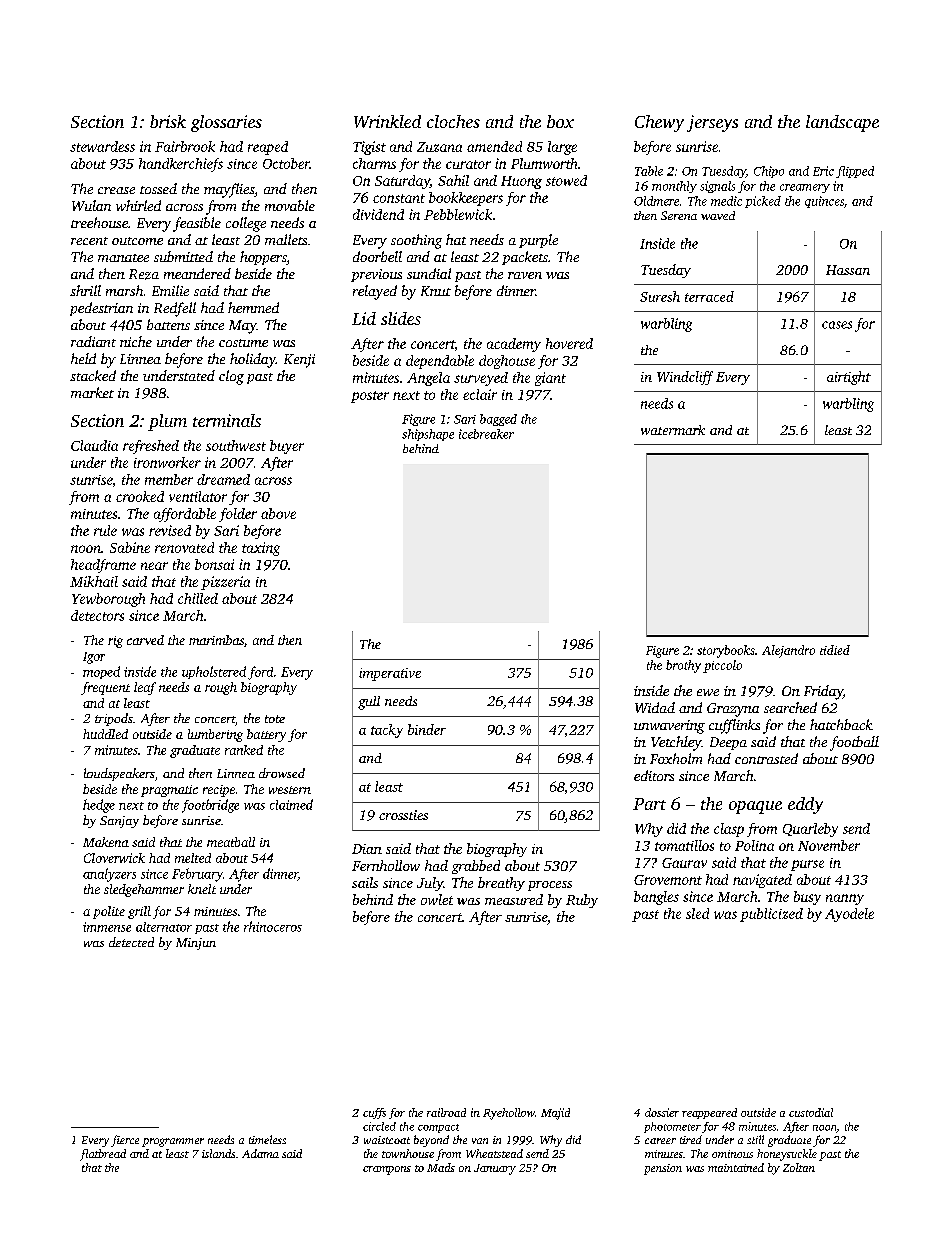  Describe the element at coordinates (486, 434) in the document. I see `icebreaker` at that location.
